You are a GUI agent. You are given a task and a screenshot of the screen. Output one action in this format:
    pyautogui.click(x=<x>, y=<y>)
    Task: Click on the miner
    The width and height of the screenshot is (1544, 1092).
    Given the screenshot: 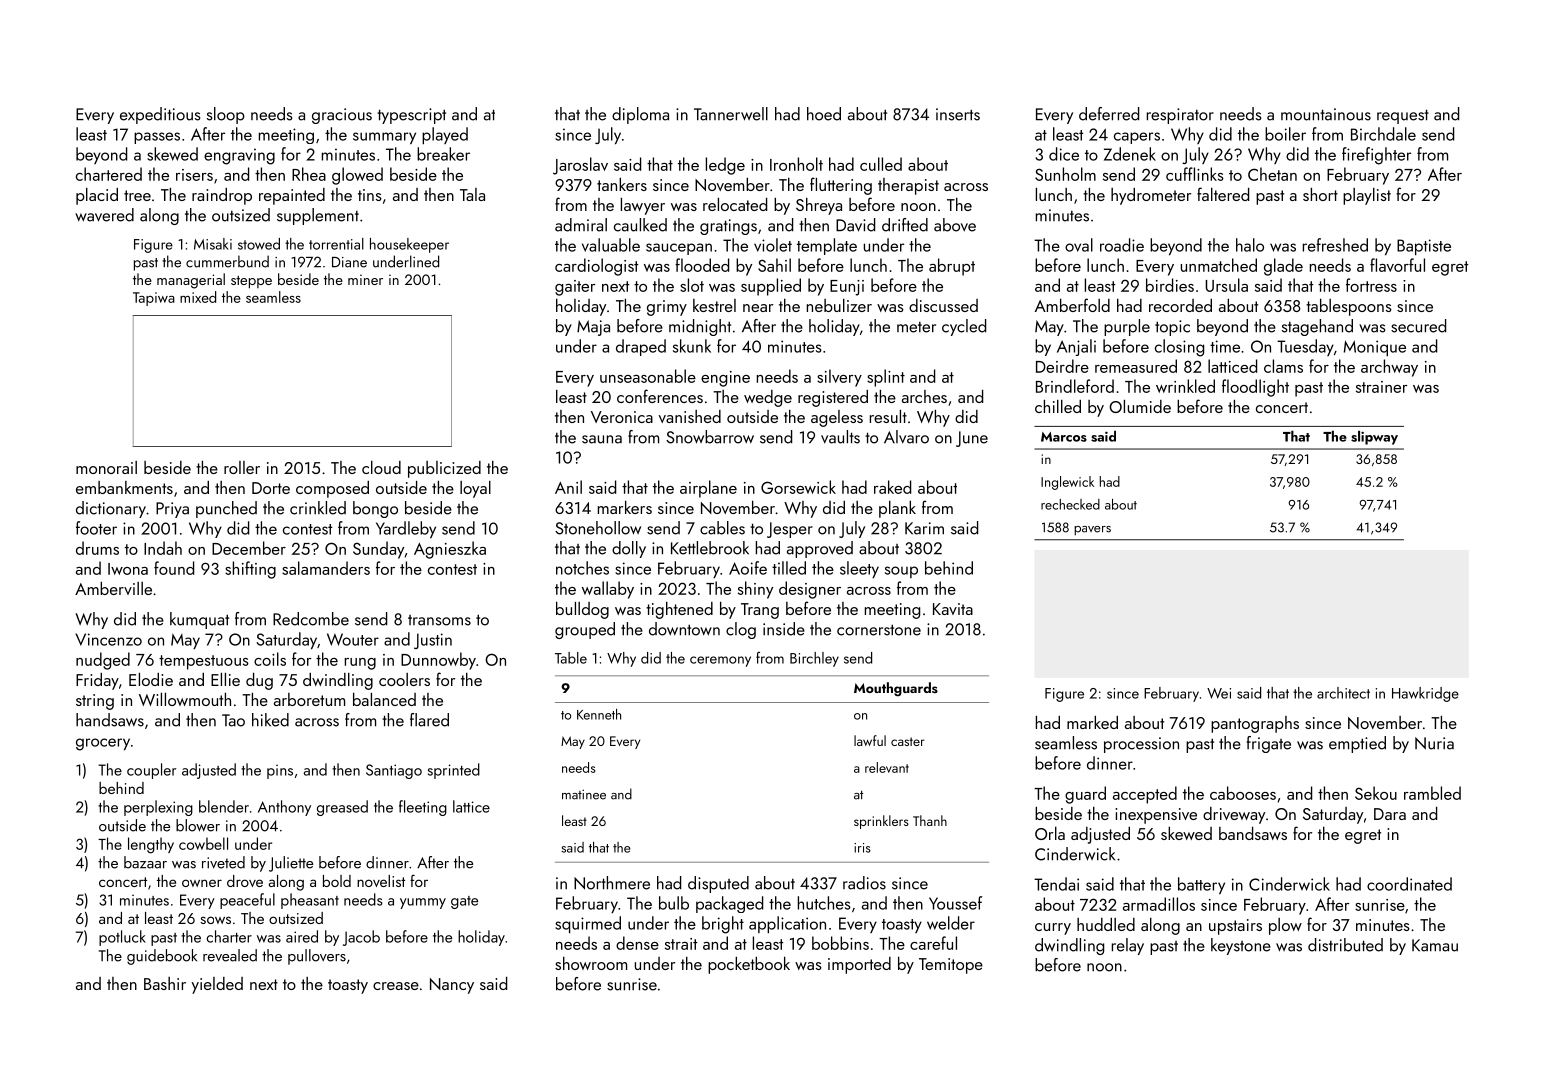 What is the action you would take?
    pyautogui.click(x=365, y=279)
